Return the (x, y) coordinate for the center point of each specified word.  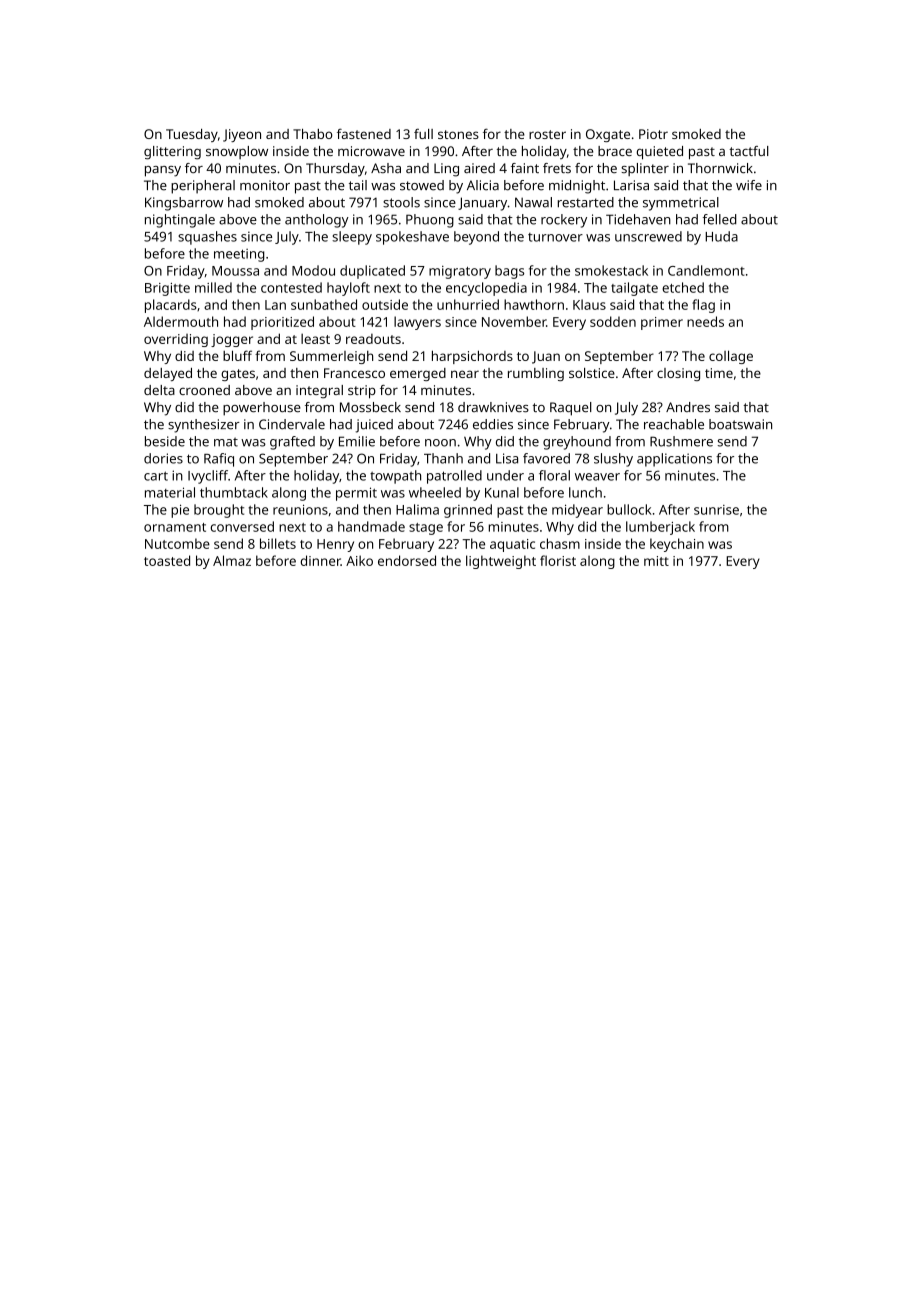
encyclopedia (486, 289)
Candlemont (706, 270)
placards (171, 306)
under (505, 475)
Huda (721, 236)
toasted (167, 560)
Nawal (533, 202)
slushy (613, 460)
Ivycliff (208, 477)
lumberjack (660, 528)
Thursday (335, 170)
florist (558, 560)
